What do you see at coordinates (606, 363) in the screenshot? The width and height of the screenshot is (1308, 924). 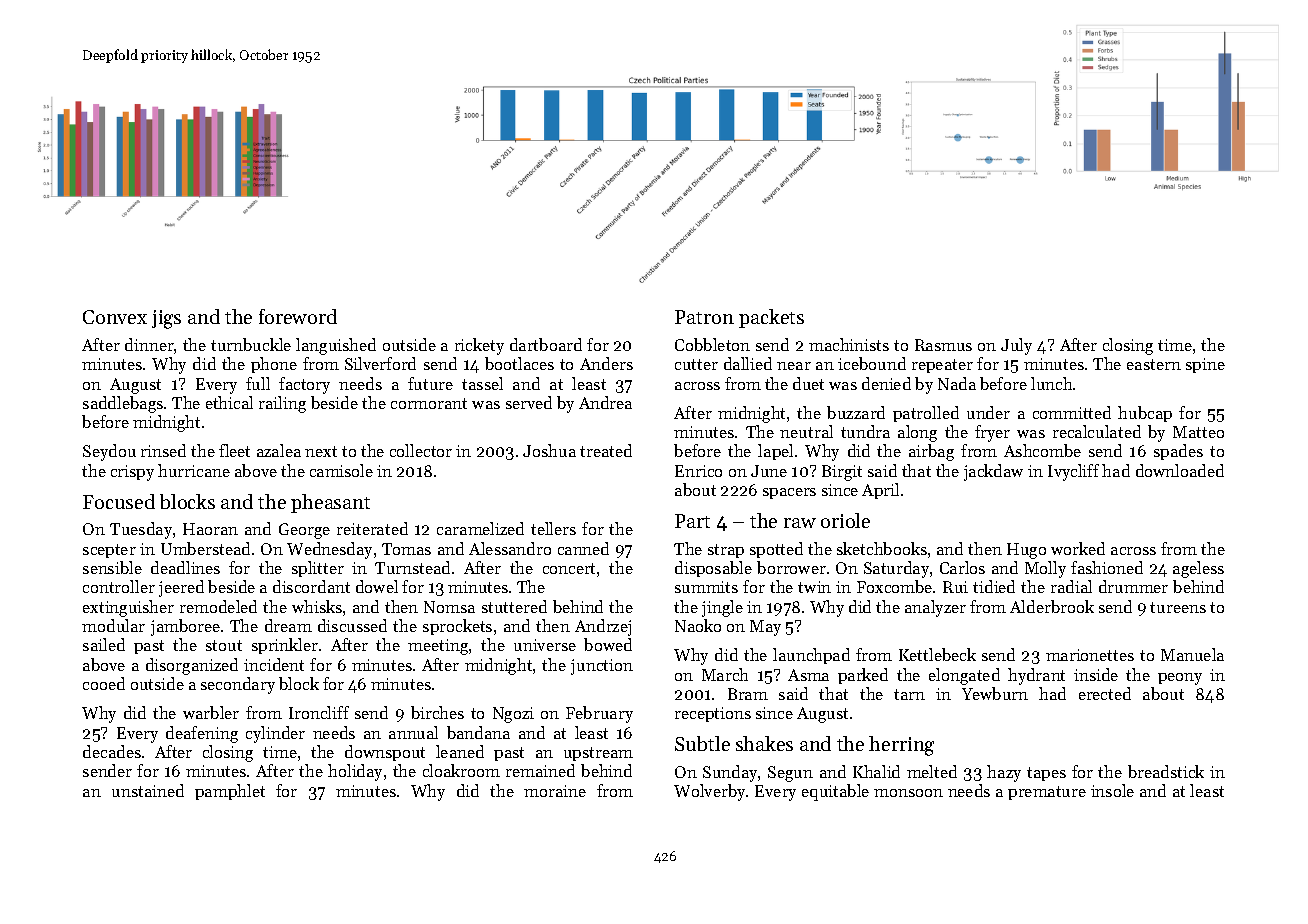 I see `Anders` at bounding box center [606, 363].
